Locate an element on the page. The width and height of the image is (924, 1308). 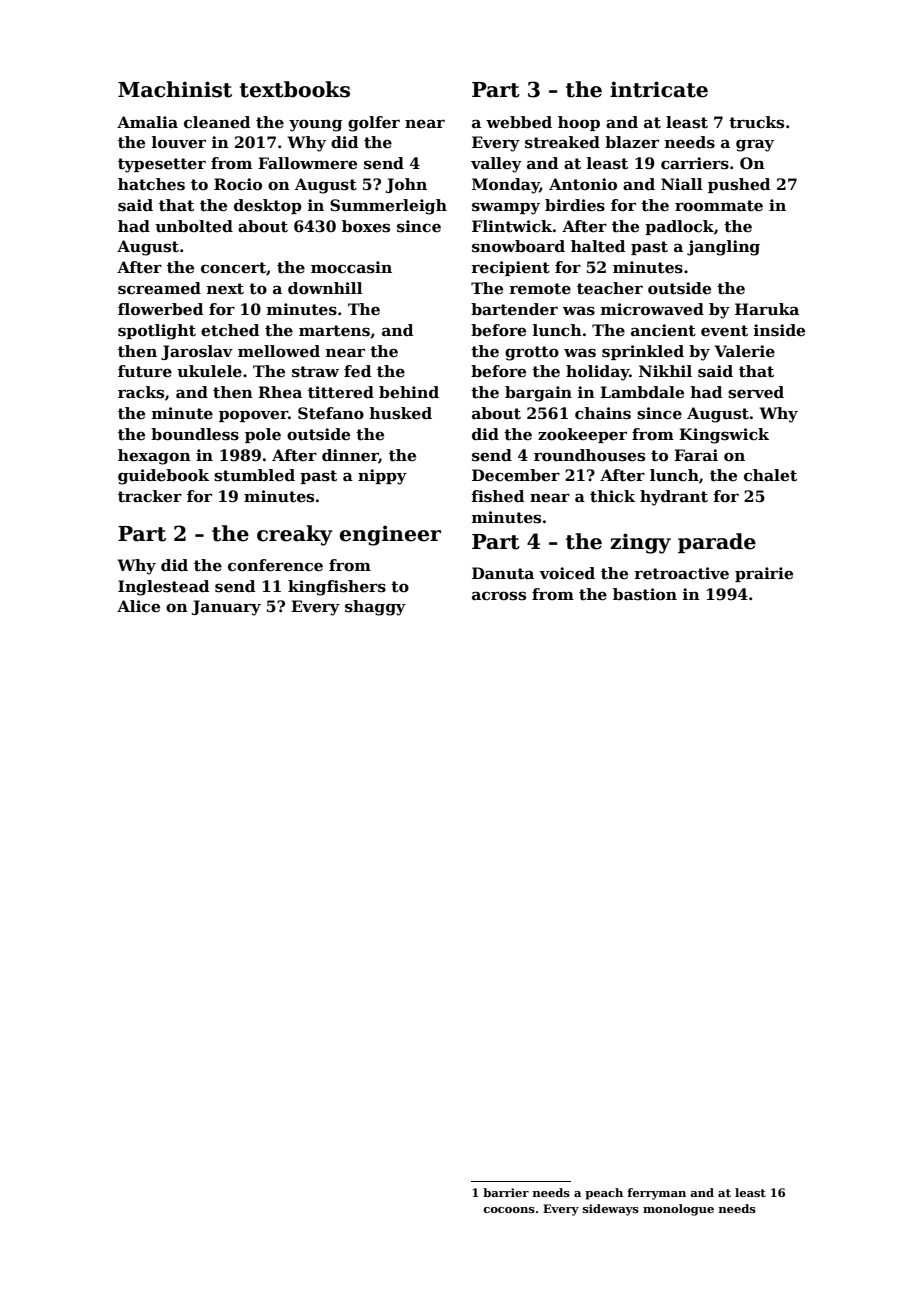
barrier is located at coordinates (506, 1192).
